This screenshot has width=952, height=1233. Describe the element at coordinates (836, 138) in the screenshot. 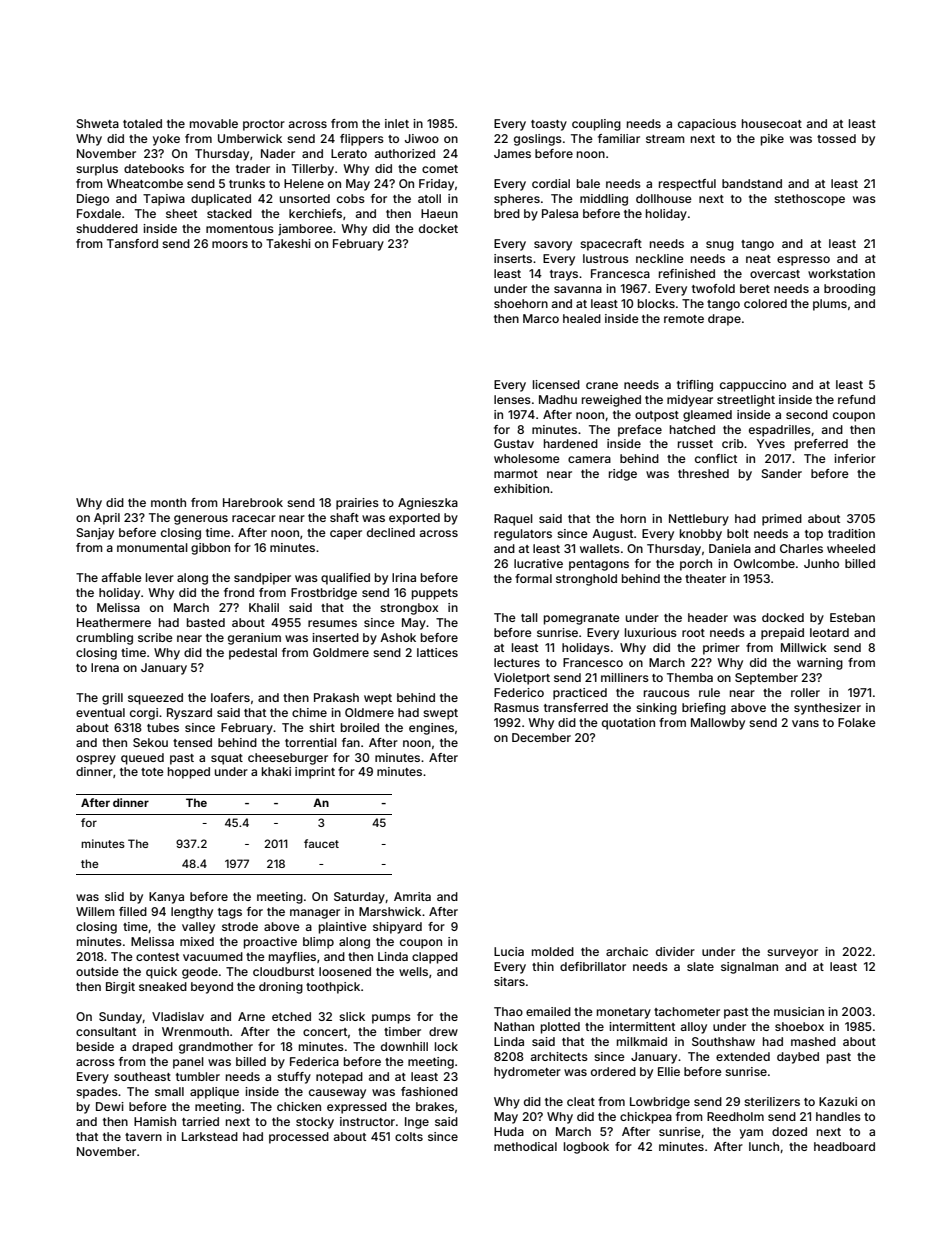

I see `tossed` at that location.
